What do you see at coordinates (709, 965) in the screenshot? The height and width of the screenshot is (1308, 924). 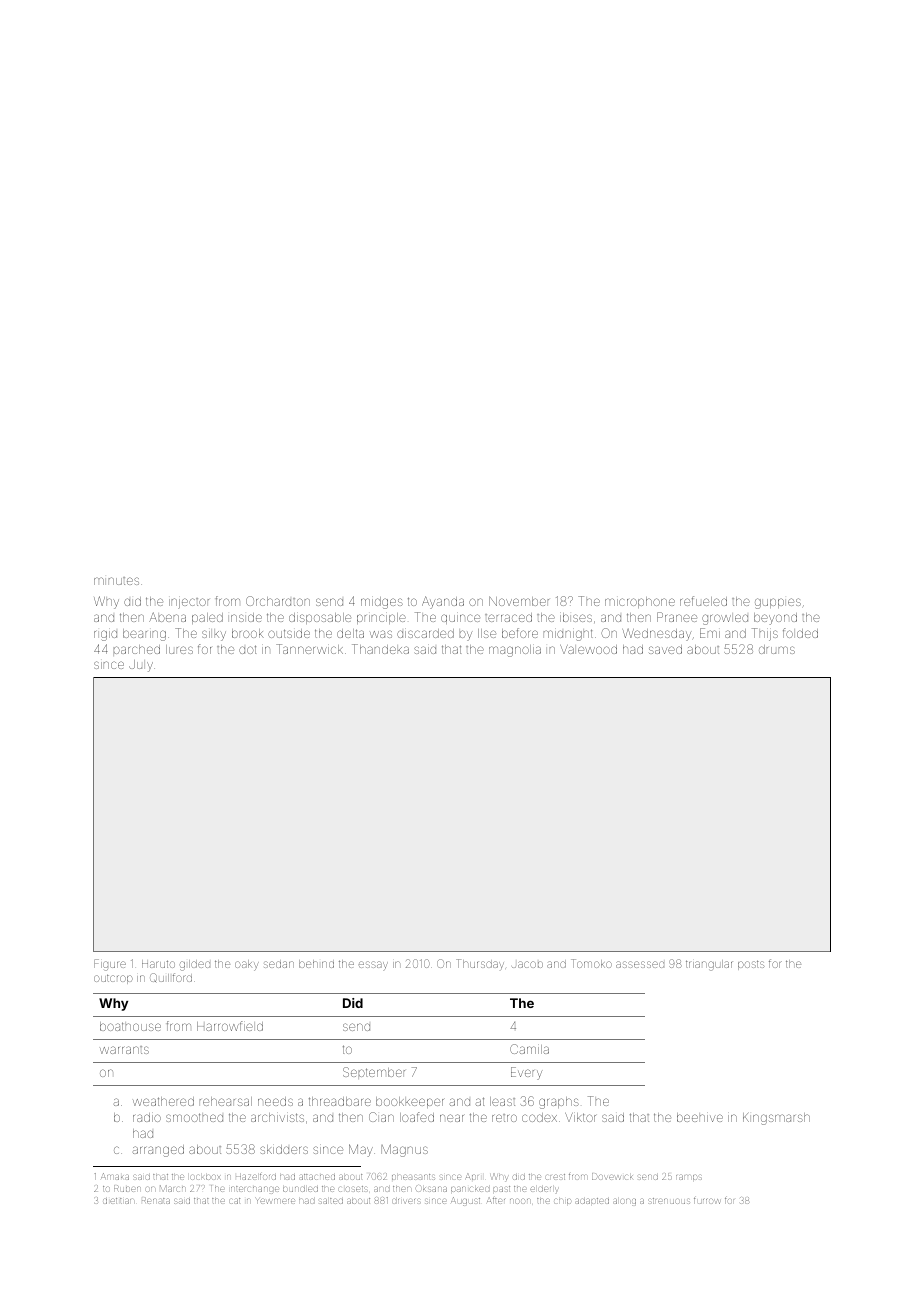 I see `triangular` at bounding box center [709, 965].
